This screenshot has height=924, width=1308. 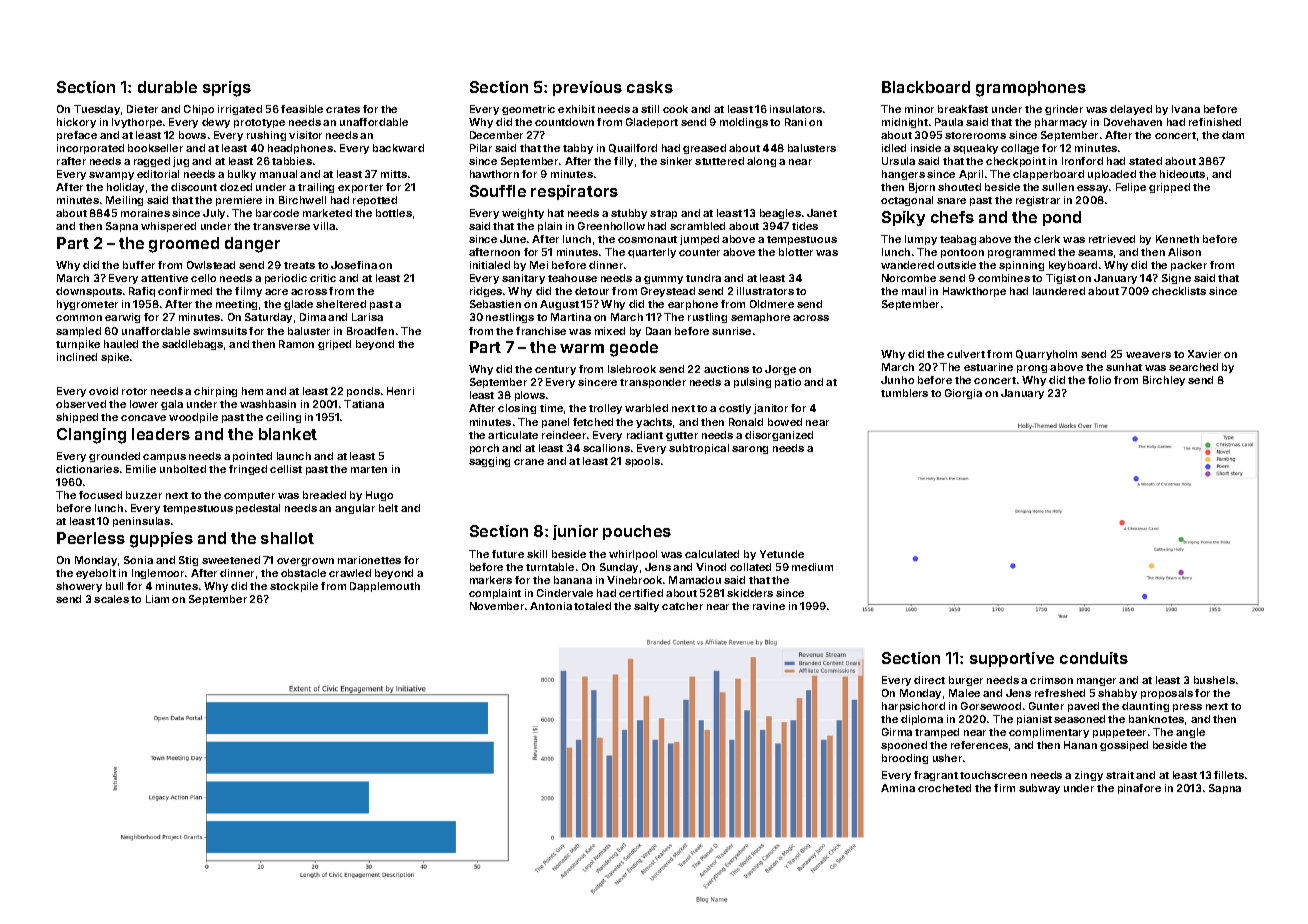 What do you see at coordinates (663, 214) in the screenshot?
I see `strap` at bounding box center [663, 214].
